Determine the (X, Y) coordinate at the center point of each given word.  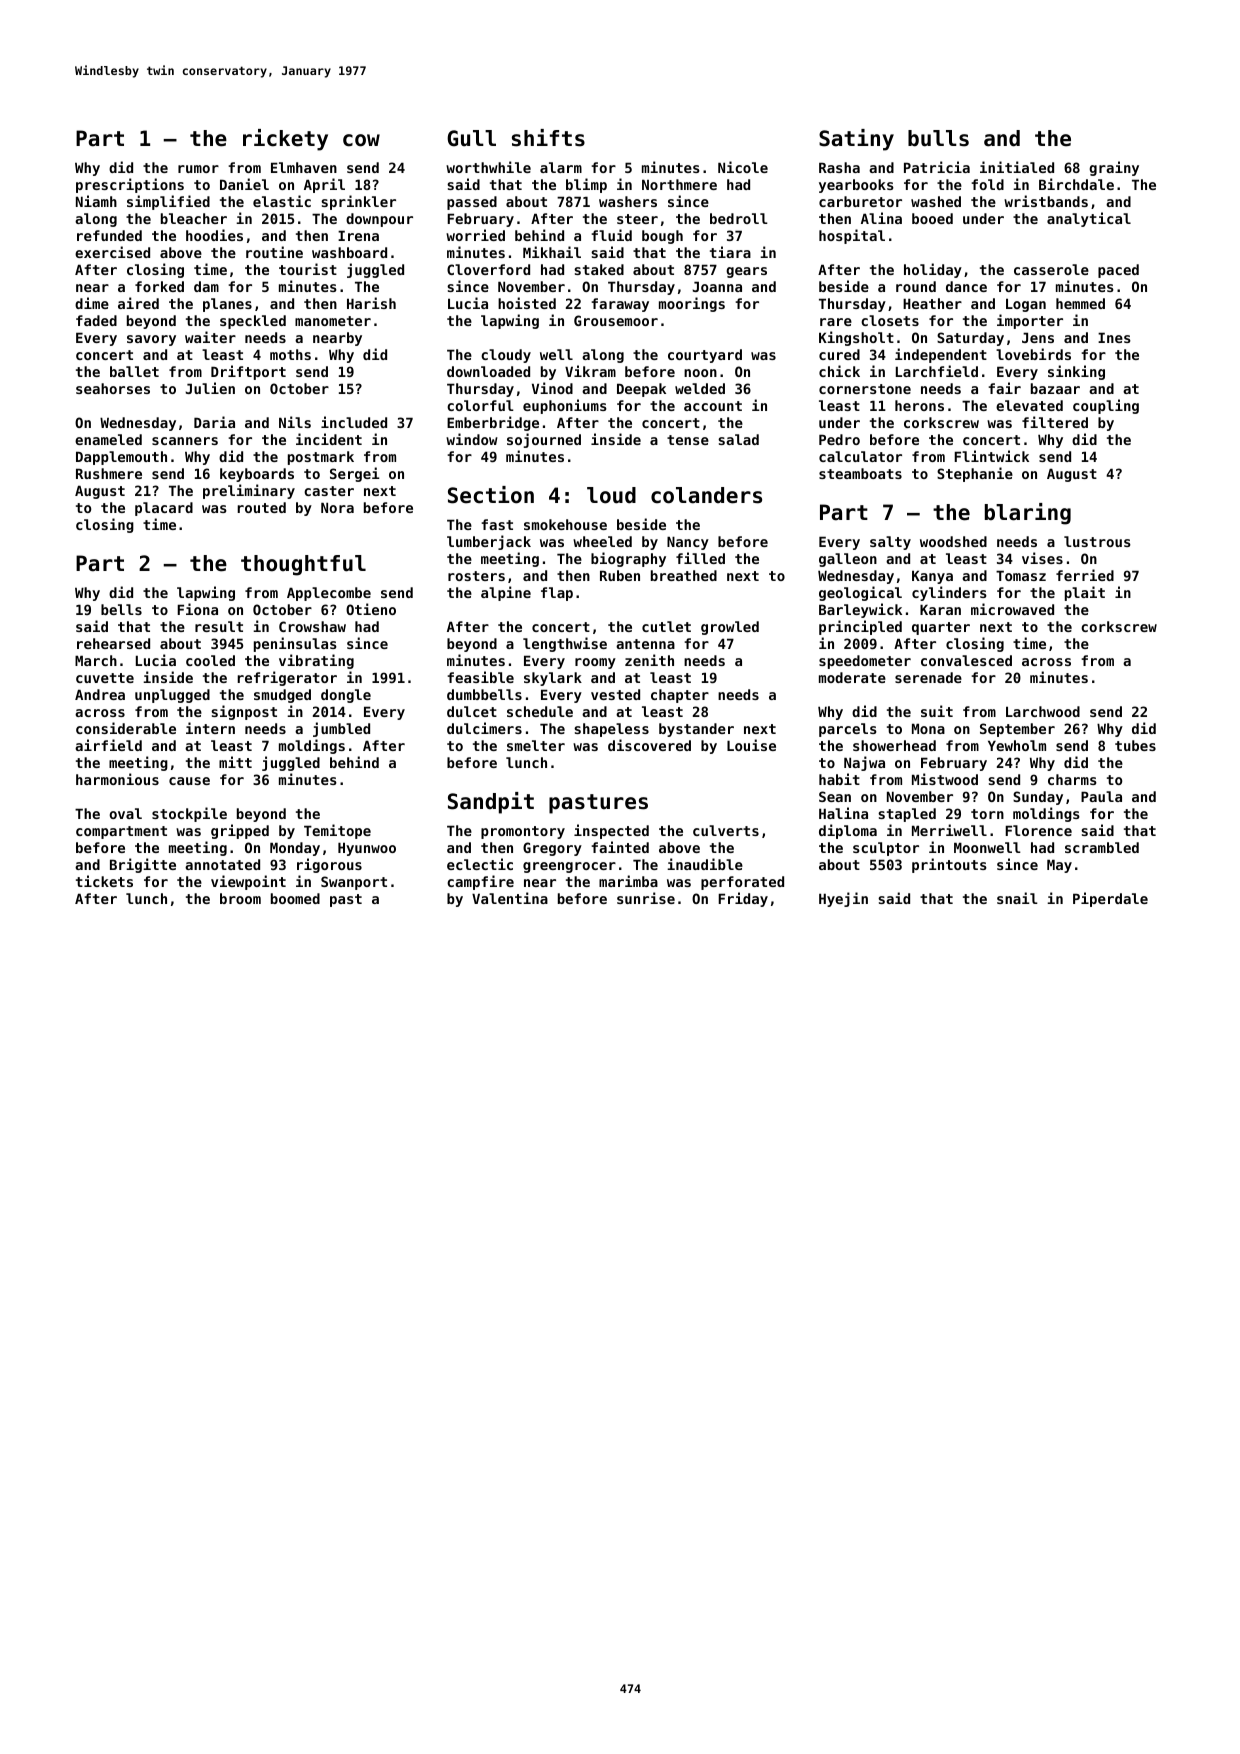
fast (497, 524)
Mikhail (552, 252)
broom (240, 898)
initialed (1017, 167)
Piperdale (1110, 899)
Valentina (510, 898)
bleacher (194, 218)
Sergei (355, 474)
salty (890, 543)
